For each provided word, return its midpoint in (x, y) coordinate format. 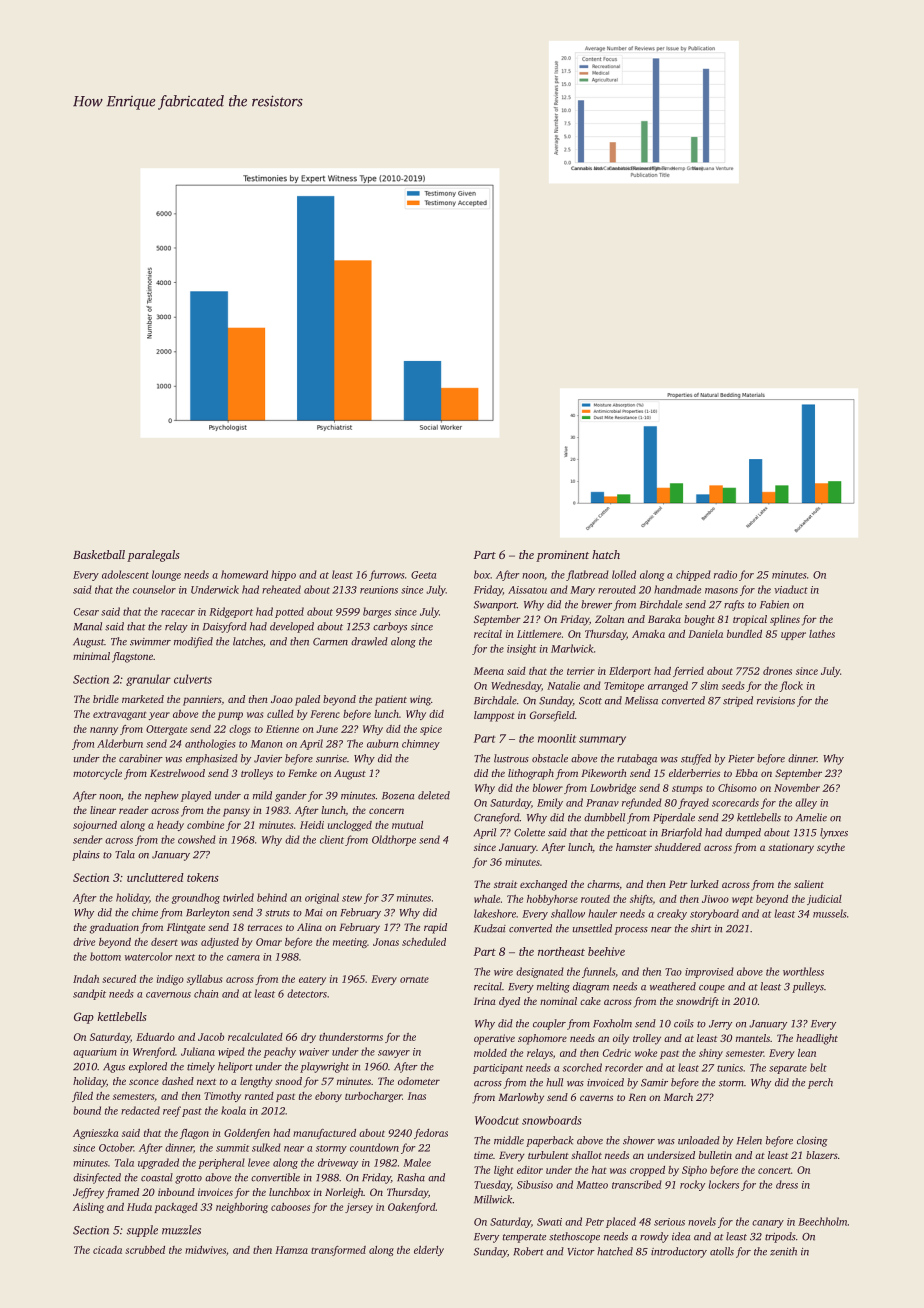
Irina (485, 1001)
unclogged (350, 826)
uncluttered (155, 877)
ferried (688, 672)
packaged (176, 1208)
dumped (743, 833)
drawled (369, 641)
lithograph (531, 774)
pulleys (808, 987)
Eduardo (155, 1037)
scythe (831, 848)
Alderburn (120, 743)
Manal (87, 626)
